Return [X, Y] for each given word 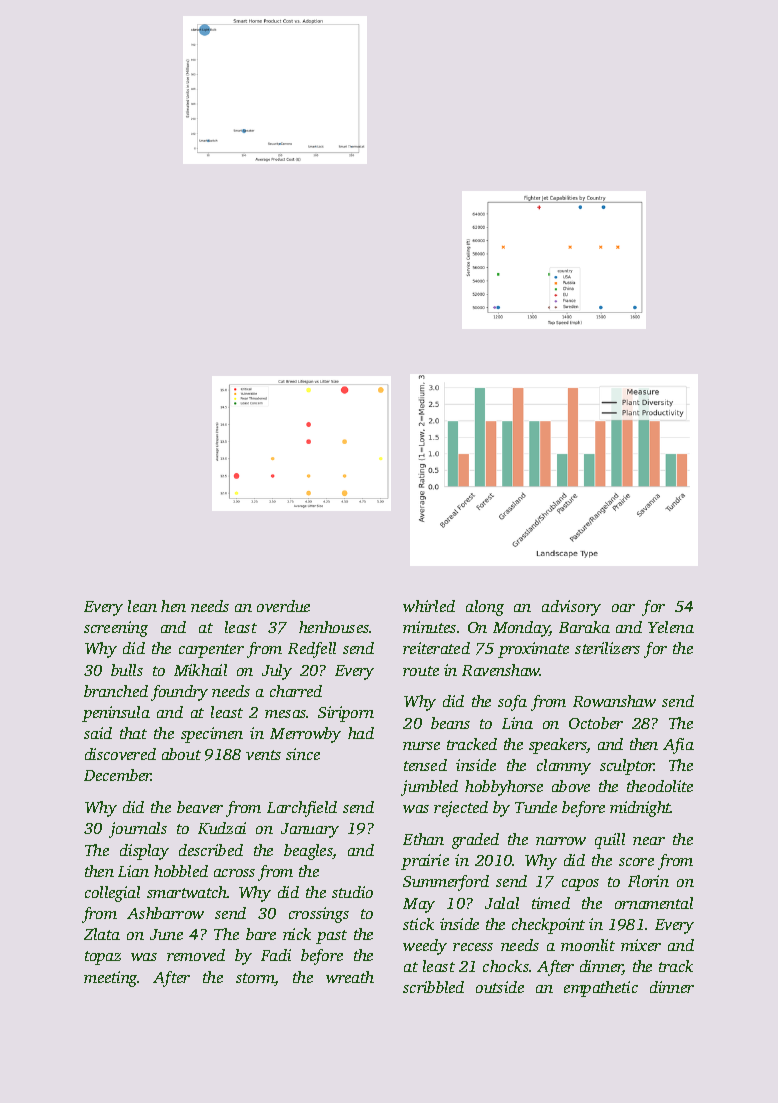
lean [142, 606]
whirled [429, 606]
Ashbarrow [165, 913]
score [636, 862]
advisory [571, 608]
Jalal [502, 903]
